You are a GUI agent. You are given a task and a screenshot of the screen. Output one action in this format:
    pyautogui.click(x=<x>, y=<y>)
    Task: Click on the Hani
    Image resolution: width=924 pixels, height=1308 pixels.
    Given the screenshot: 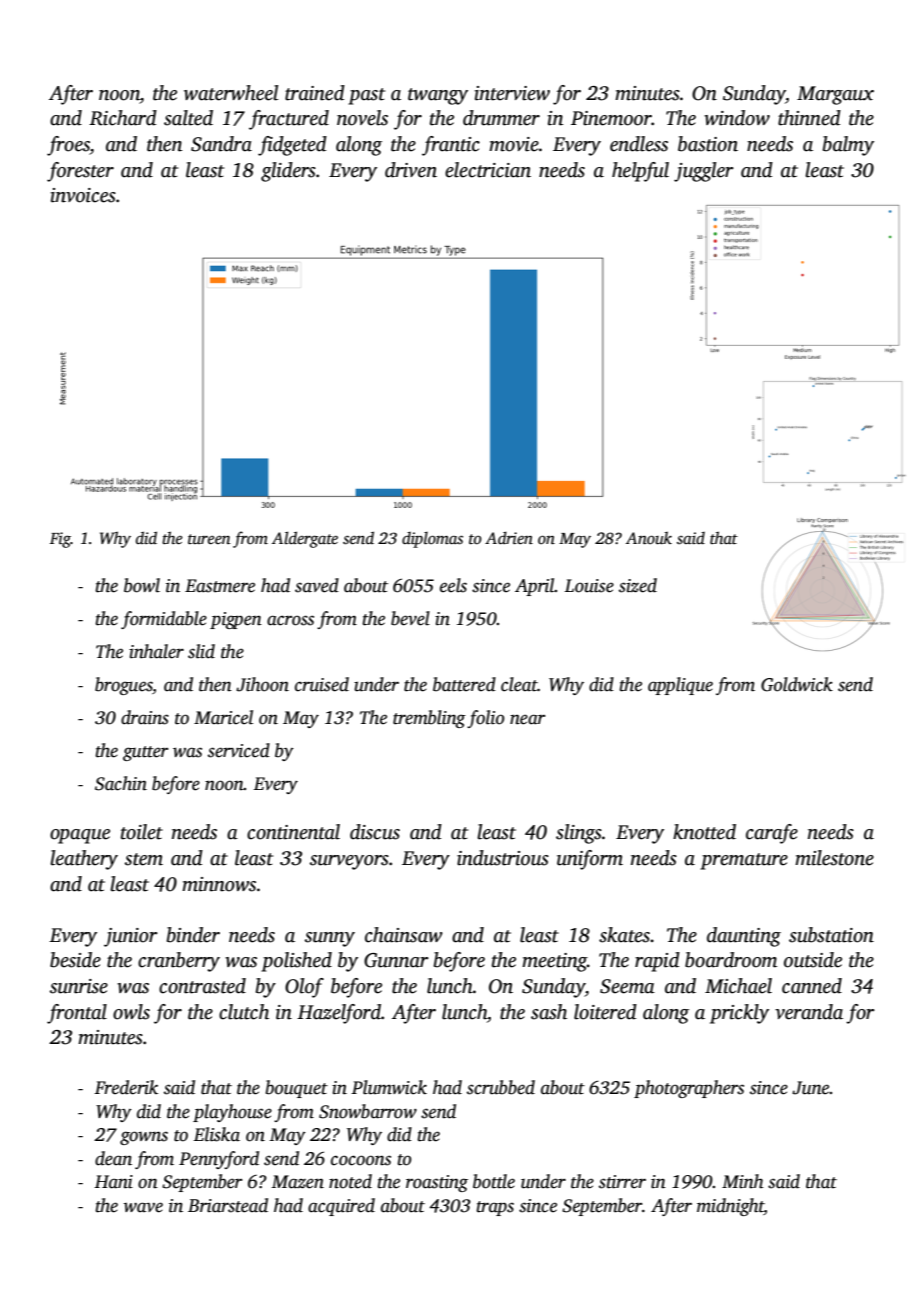 What is the action you would take?
    pyautogui.click(x=113, y=1182)
